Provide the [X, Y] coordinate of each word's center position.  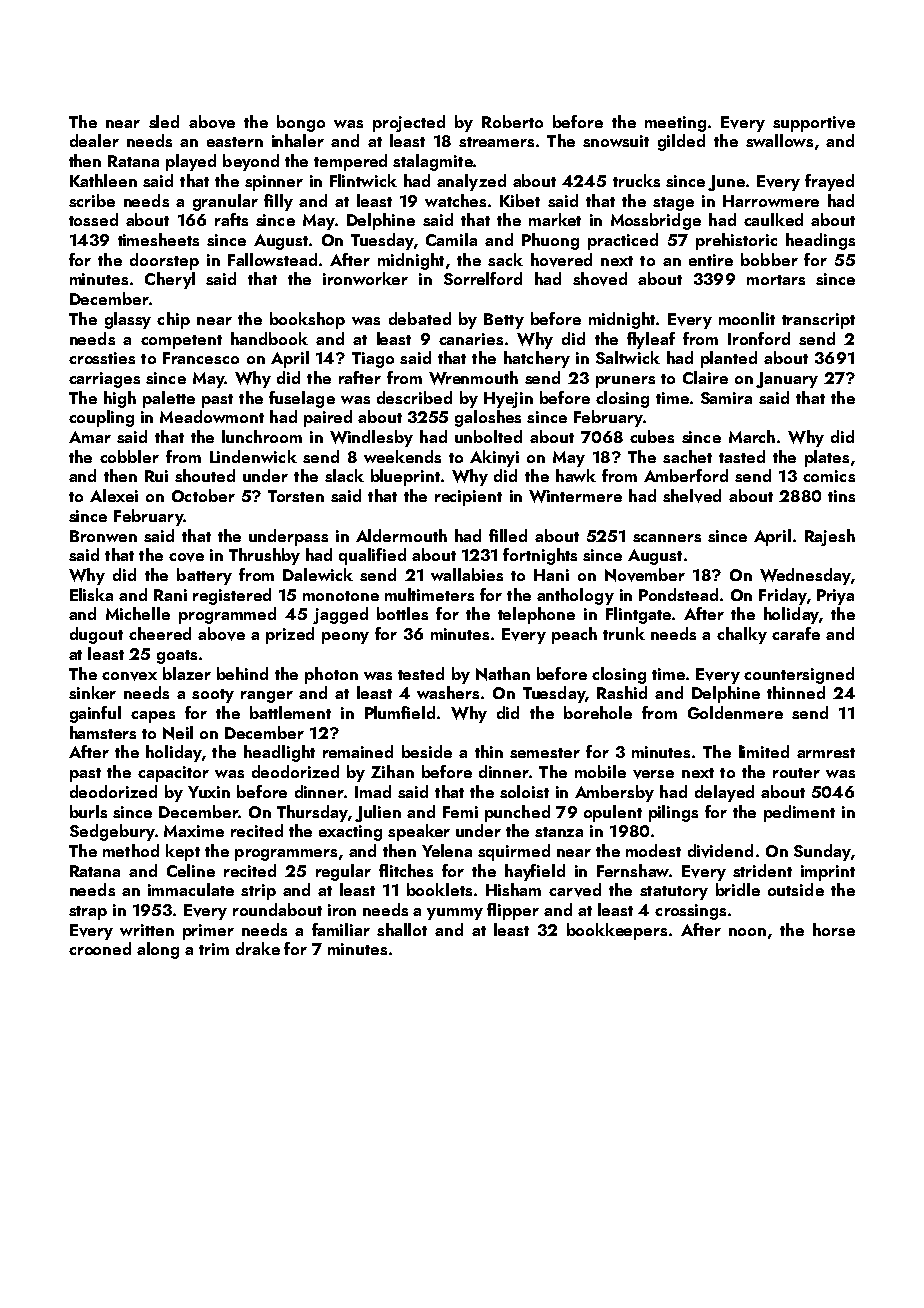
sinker [92, 692]
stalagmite [433, 162]
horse [834, 929]
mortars [776, 280]
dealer [94, 140]
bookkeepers [617, 931]
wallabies [467, 574]
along [158, 950]
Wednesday [805, 576]
